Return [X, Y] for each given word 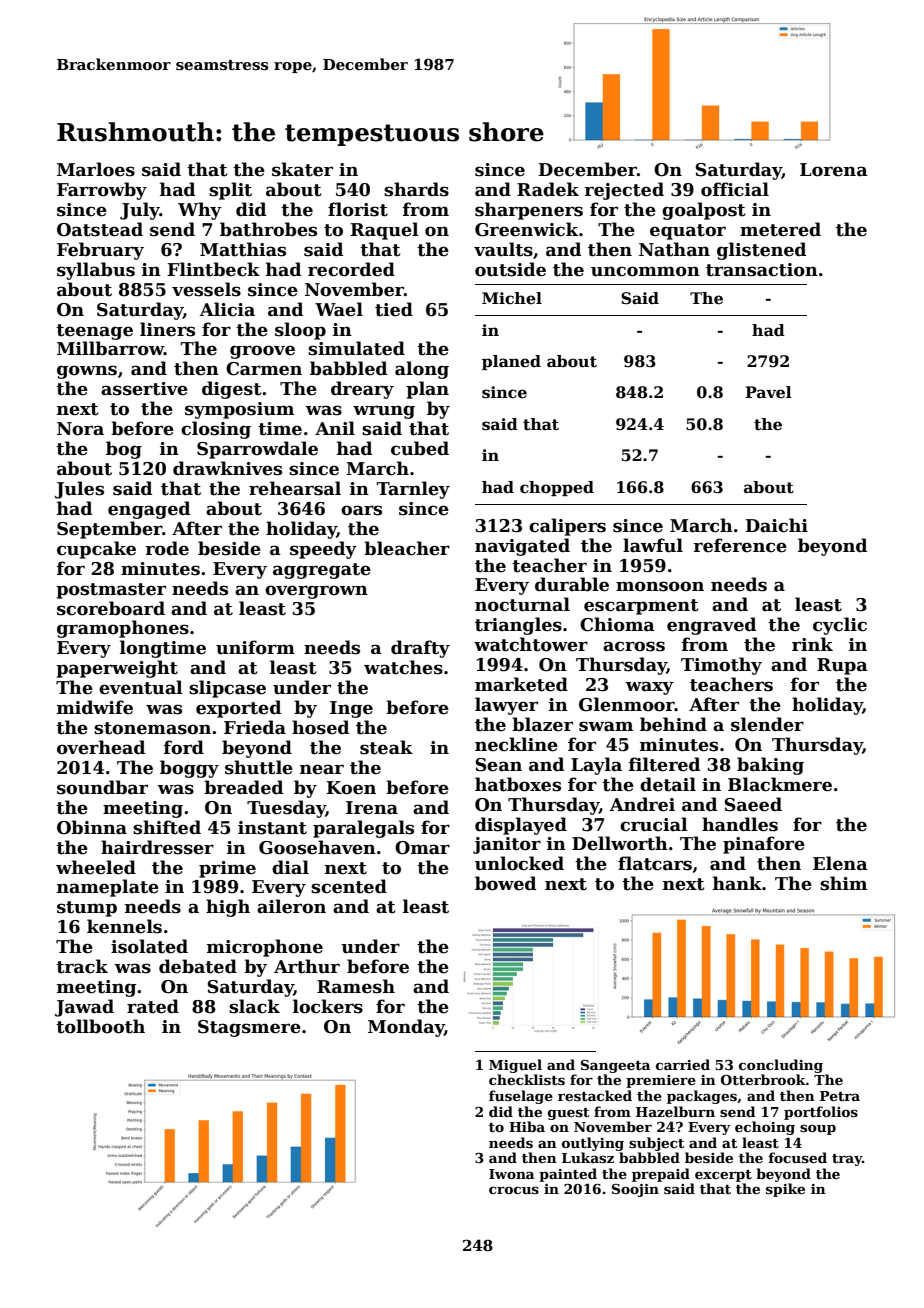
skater [302, 169]
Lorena [834, 170]
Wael [339, 309]
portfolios [821, 1113]
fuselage [521, 1097]
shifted [167, 827]
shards [416, 189]
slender [767, 724]
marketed [521, 684]
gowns [87, 372]
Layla [596, 766]
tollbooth [100, 1026]
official [735, 189]
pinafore [764, 845]
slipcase [227, 689]
